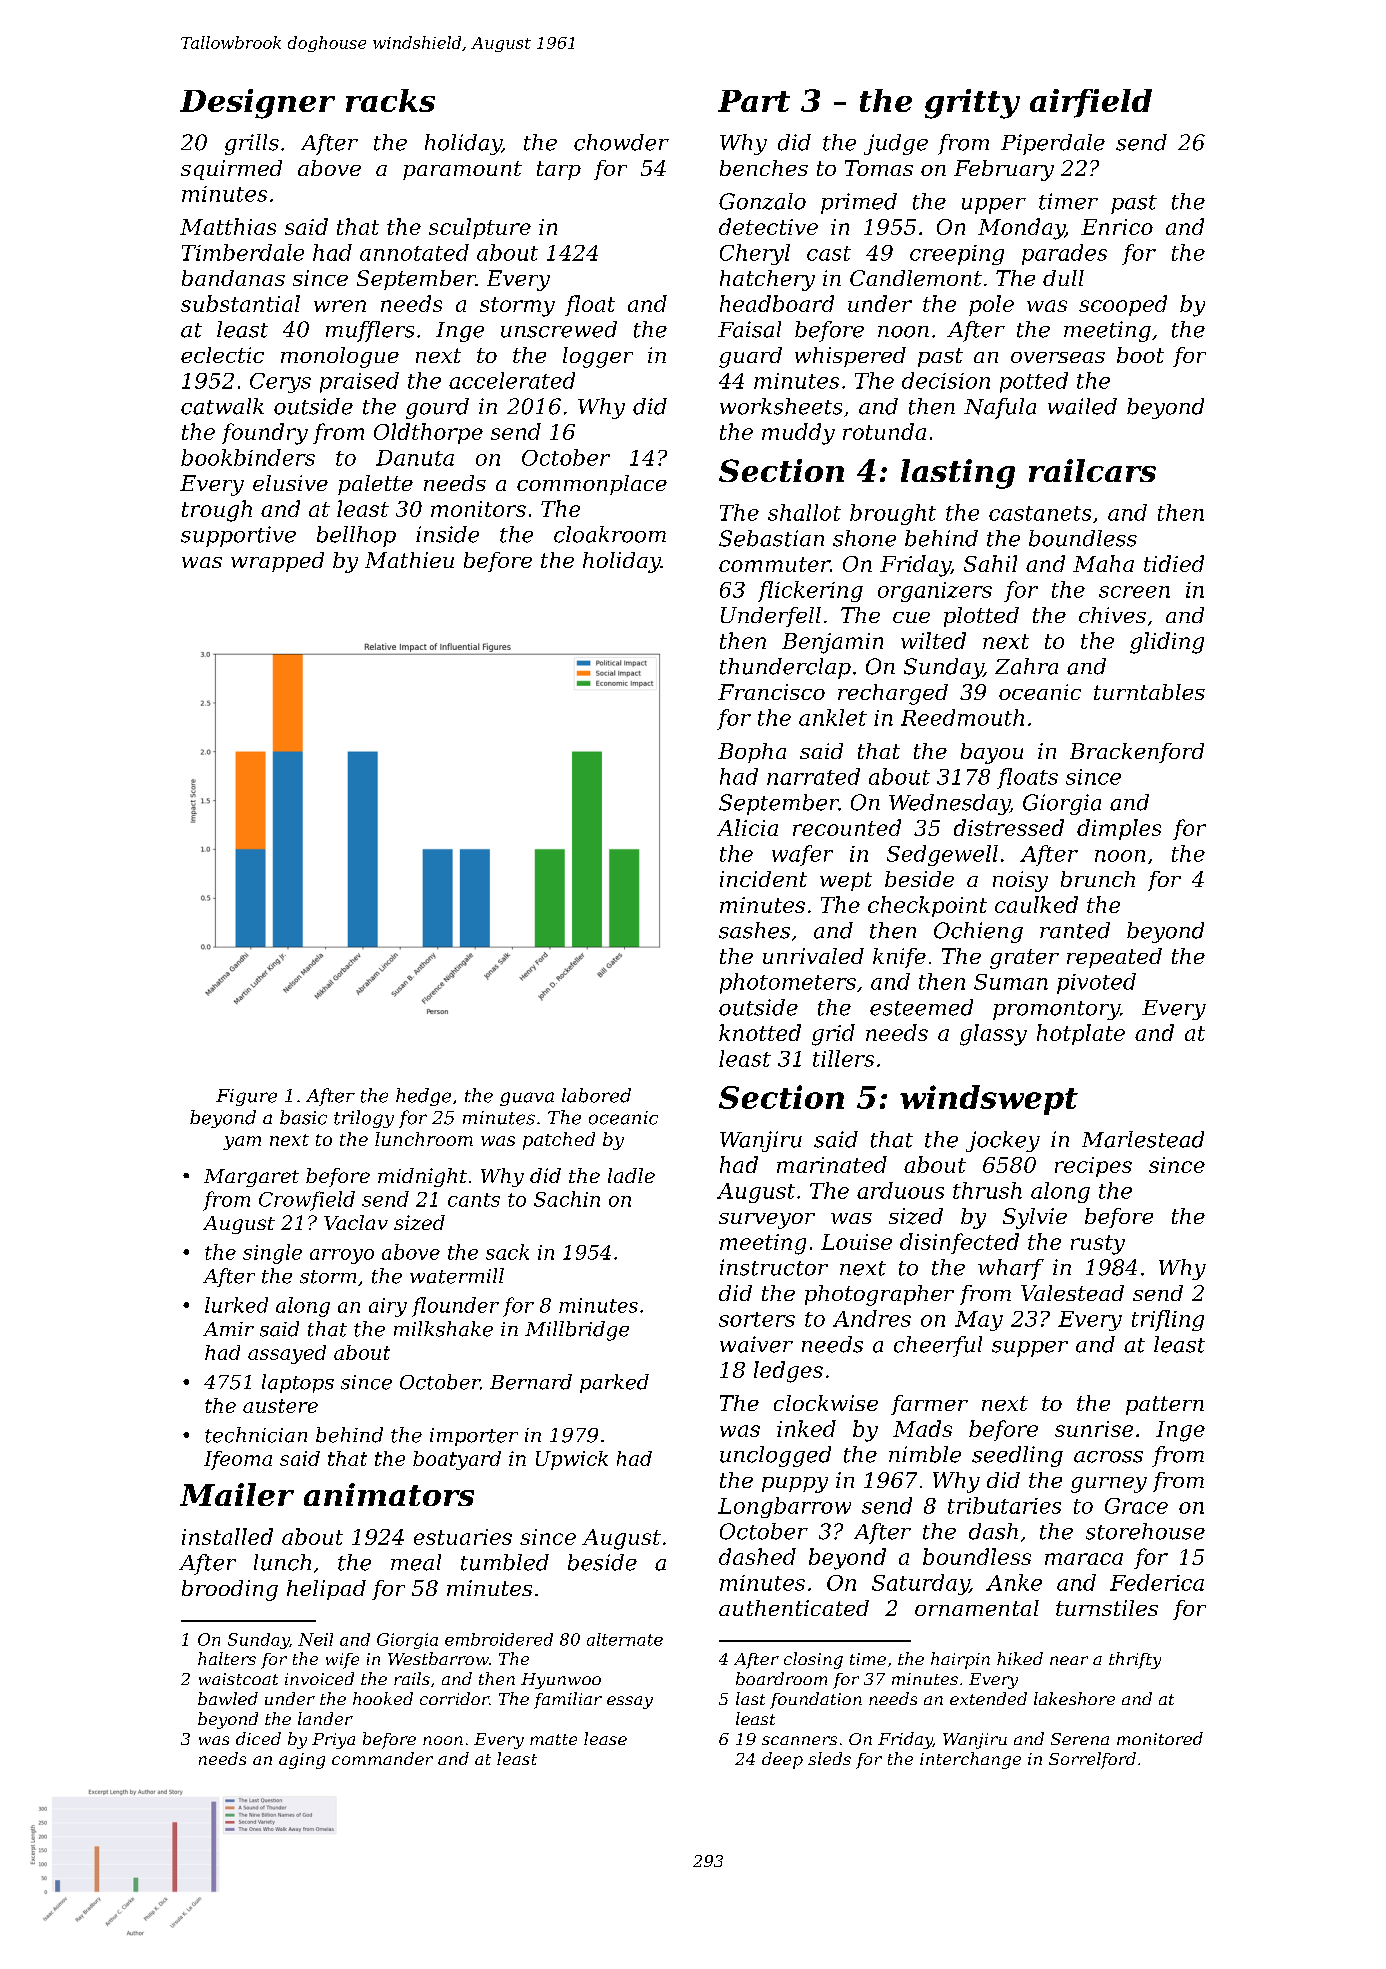 This image has width=1386, height=1969. What do you see at coordinates (798, 434) in the image?
I see `muddy` at bounding box center [798, 434].
